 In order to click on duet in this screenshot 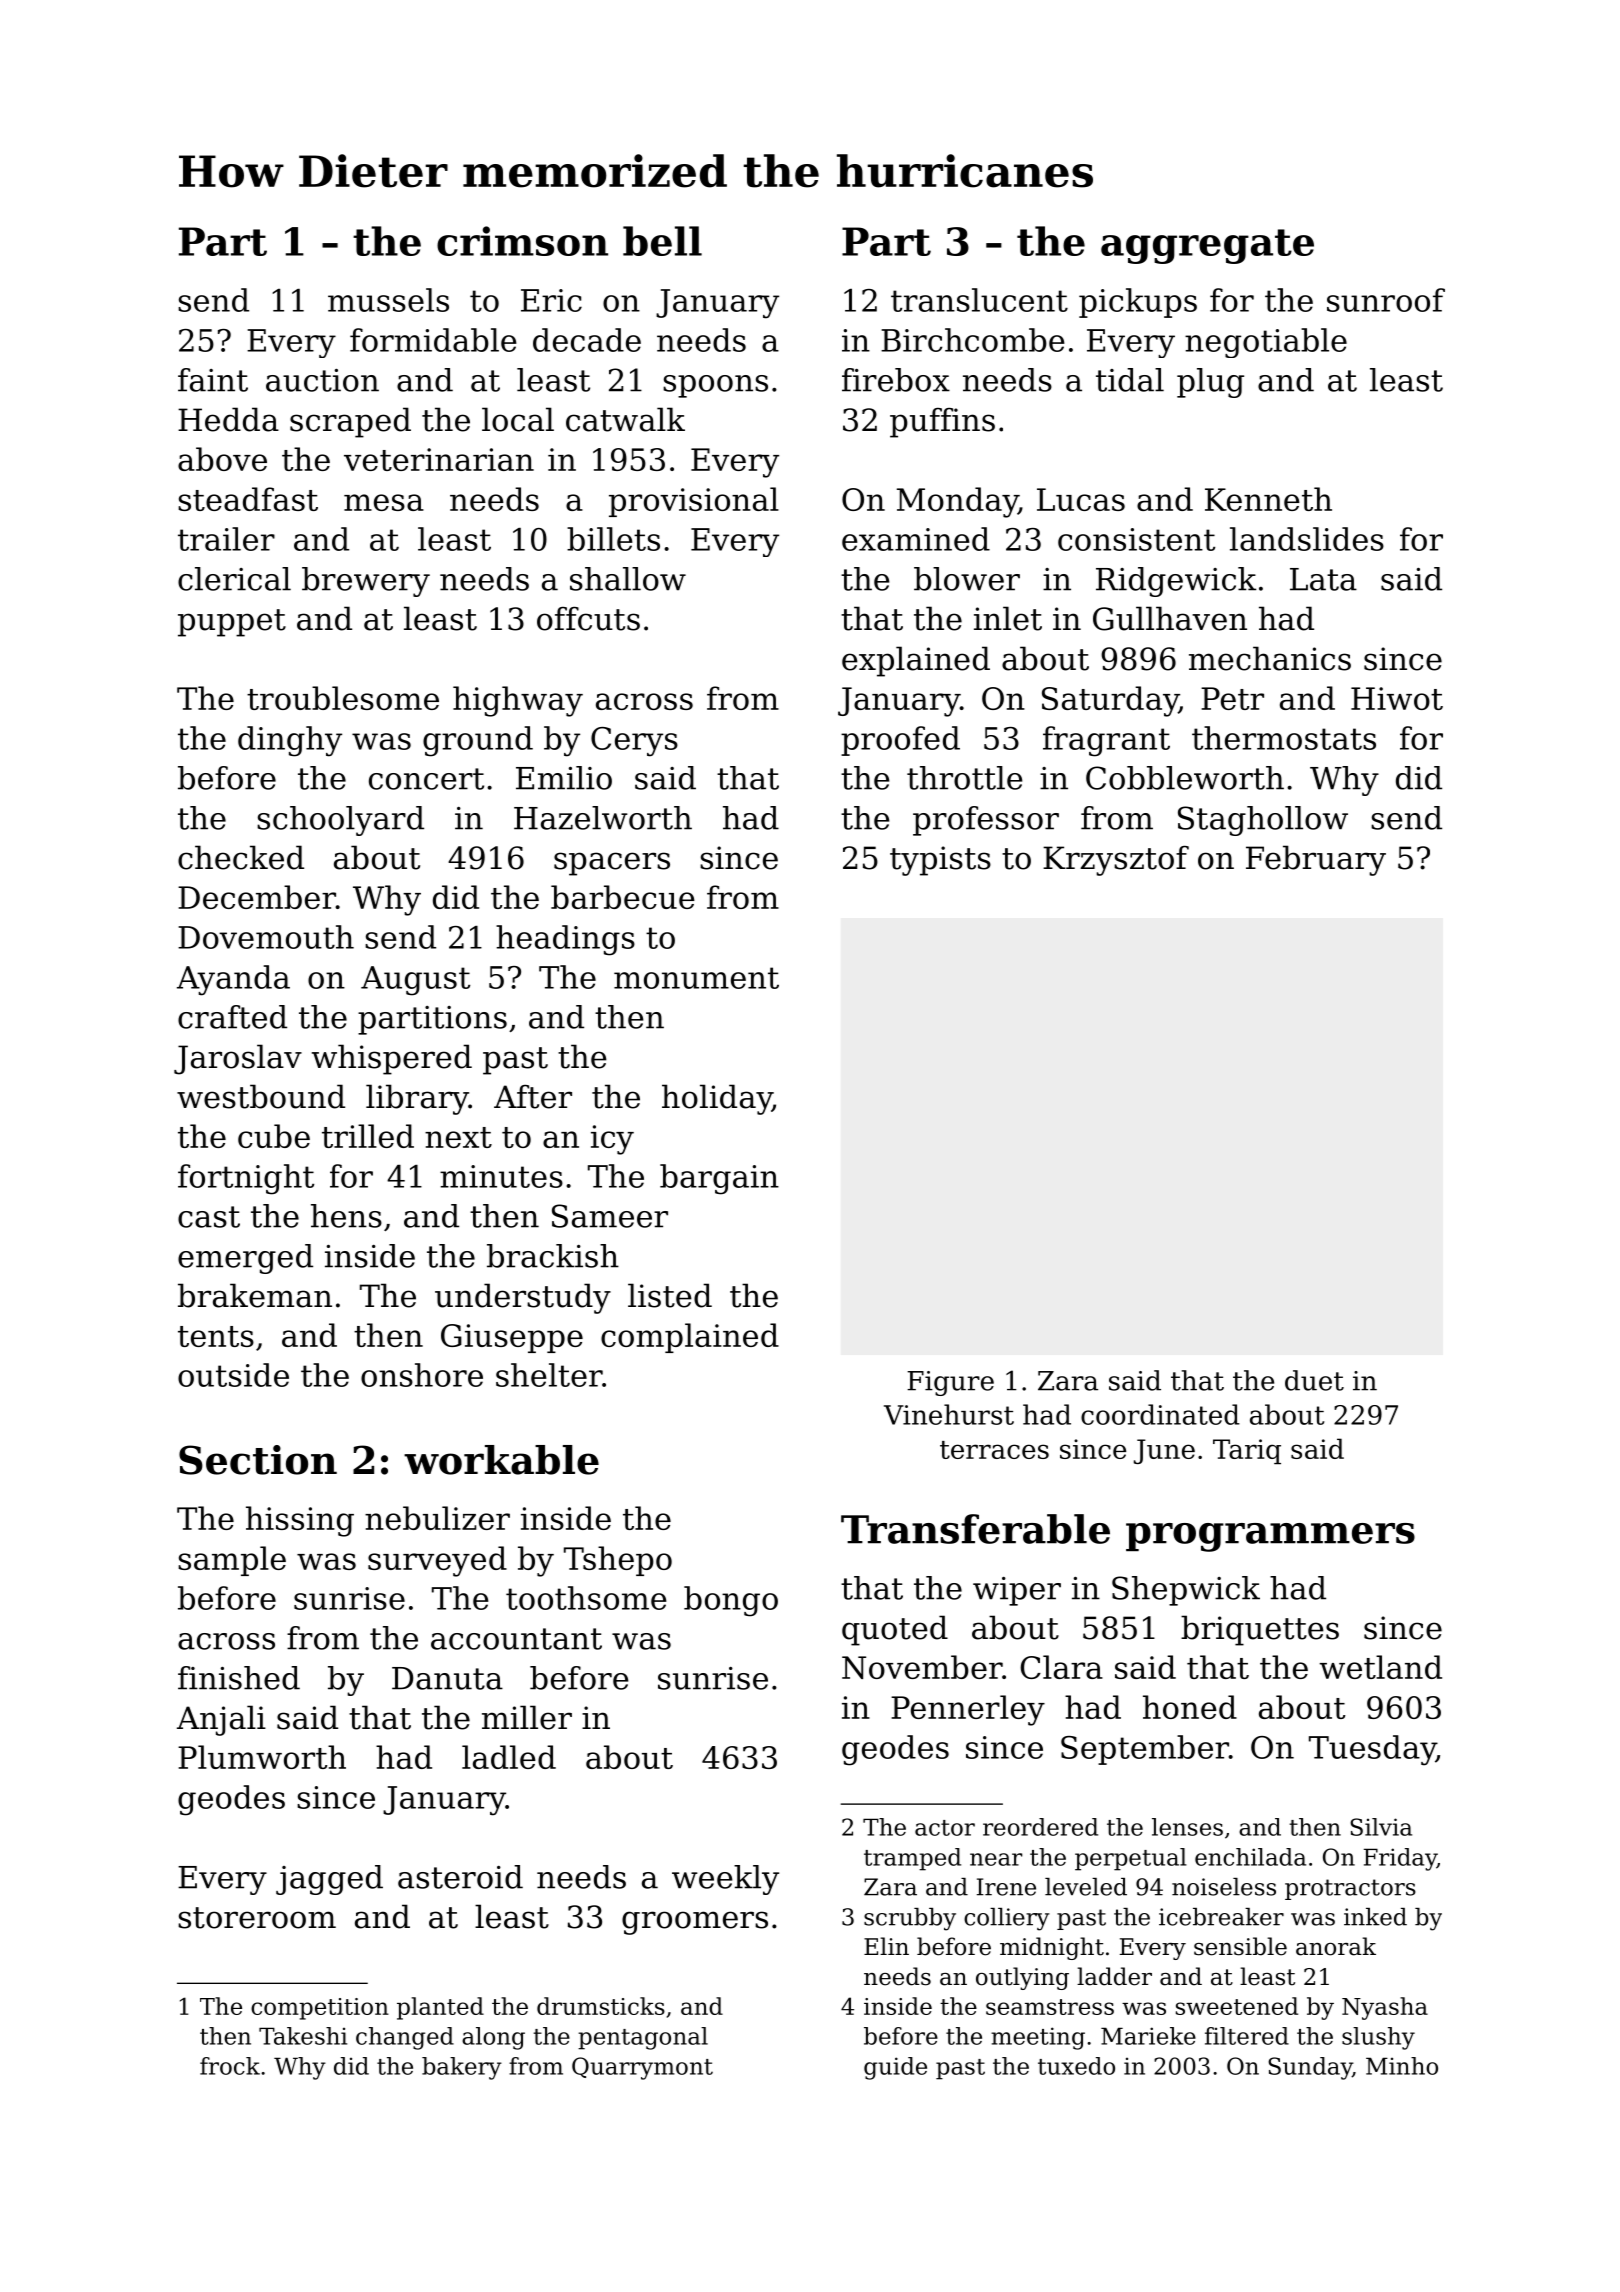, I will do `click(1314, 1380)`.
